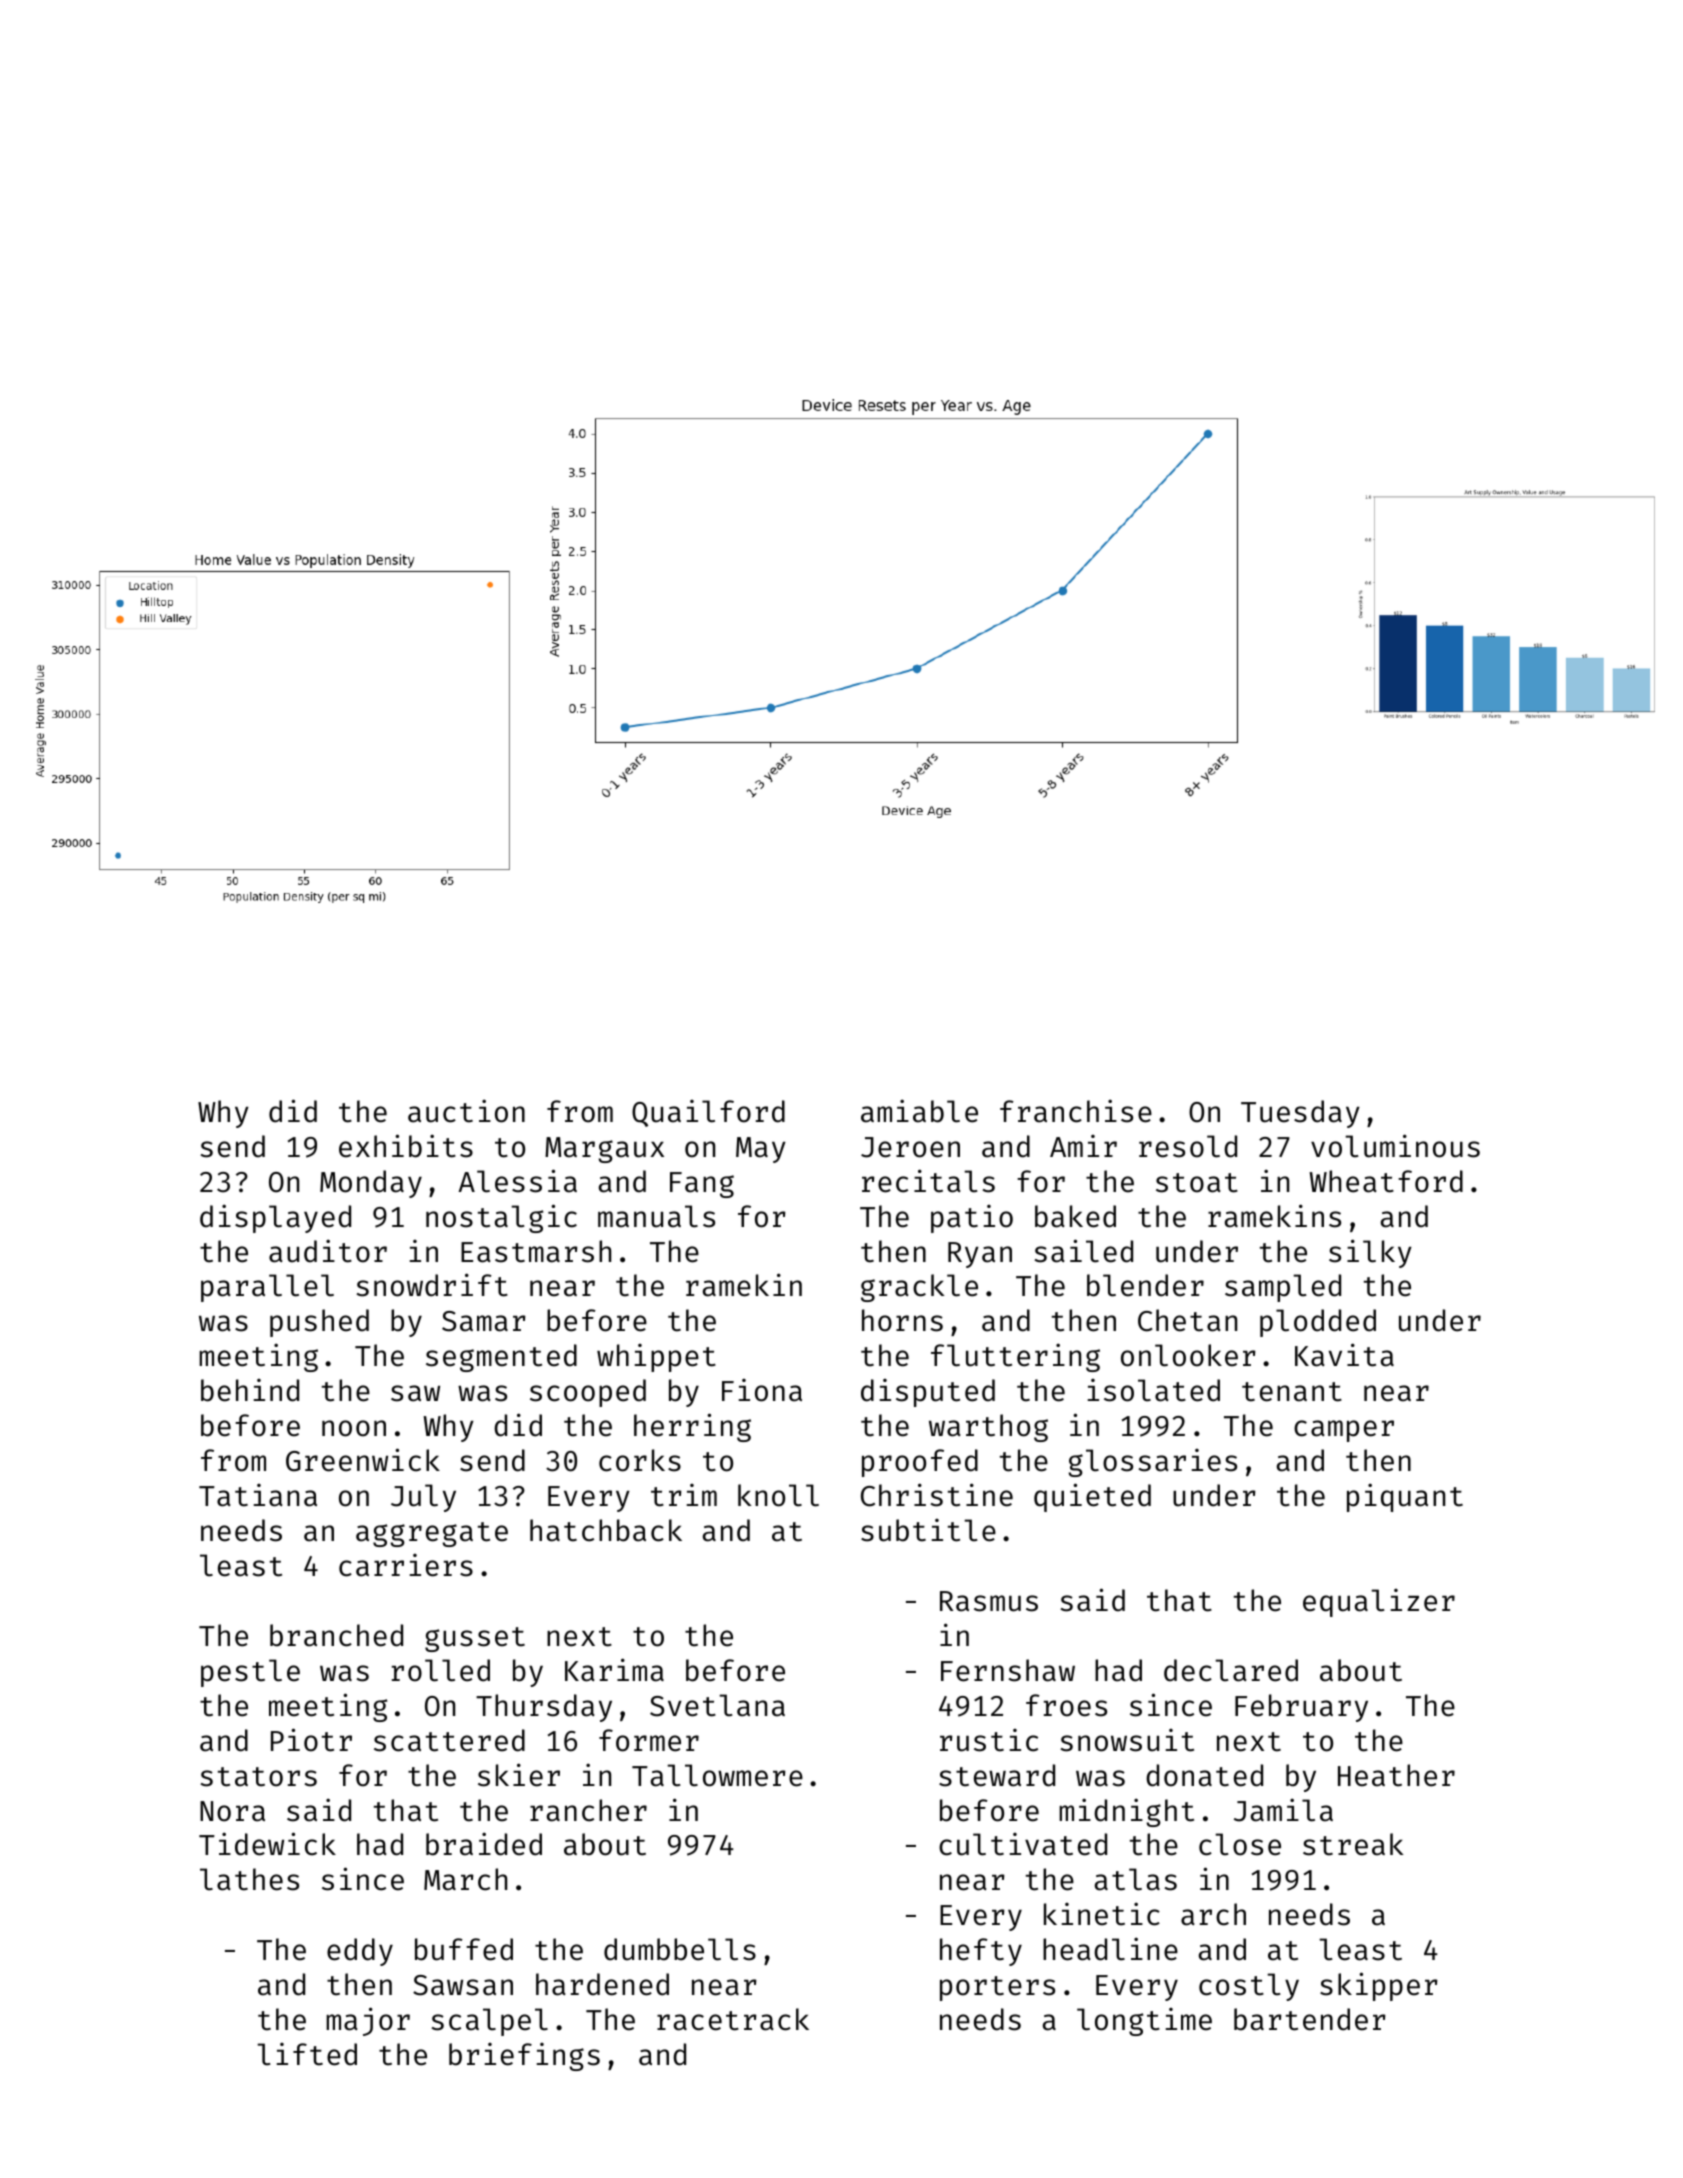 The width and height of the screenshot is (1683, 2178). What do you see at coordinates (1396, 1775) in the screenshot?
I see `Heather` at bounding box center [1396, 1775].
